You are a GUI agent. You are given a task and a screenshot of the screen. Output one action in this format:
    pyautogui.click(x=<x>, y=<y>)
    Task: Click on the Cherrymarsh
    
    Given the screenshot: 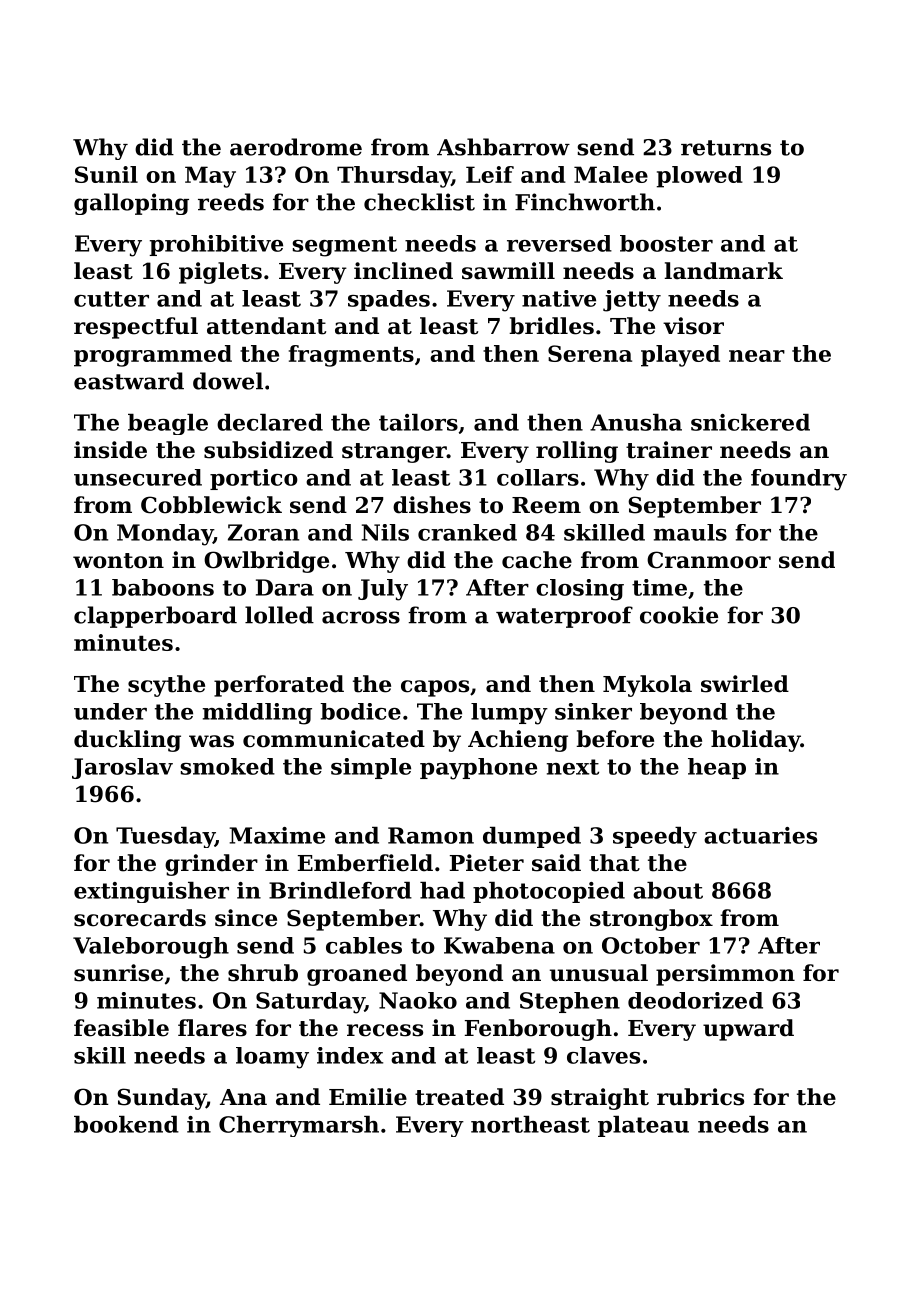 What is the action you would take?
    pyautogui.click(x=299, y=1126)
